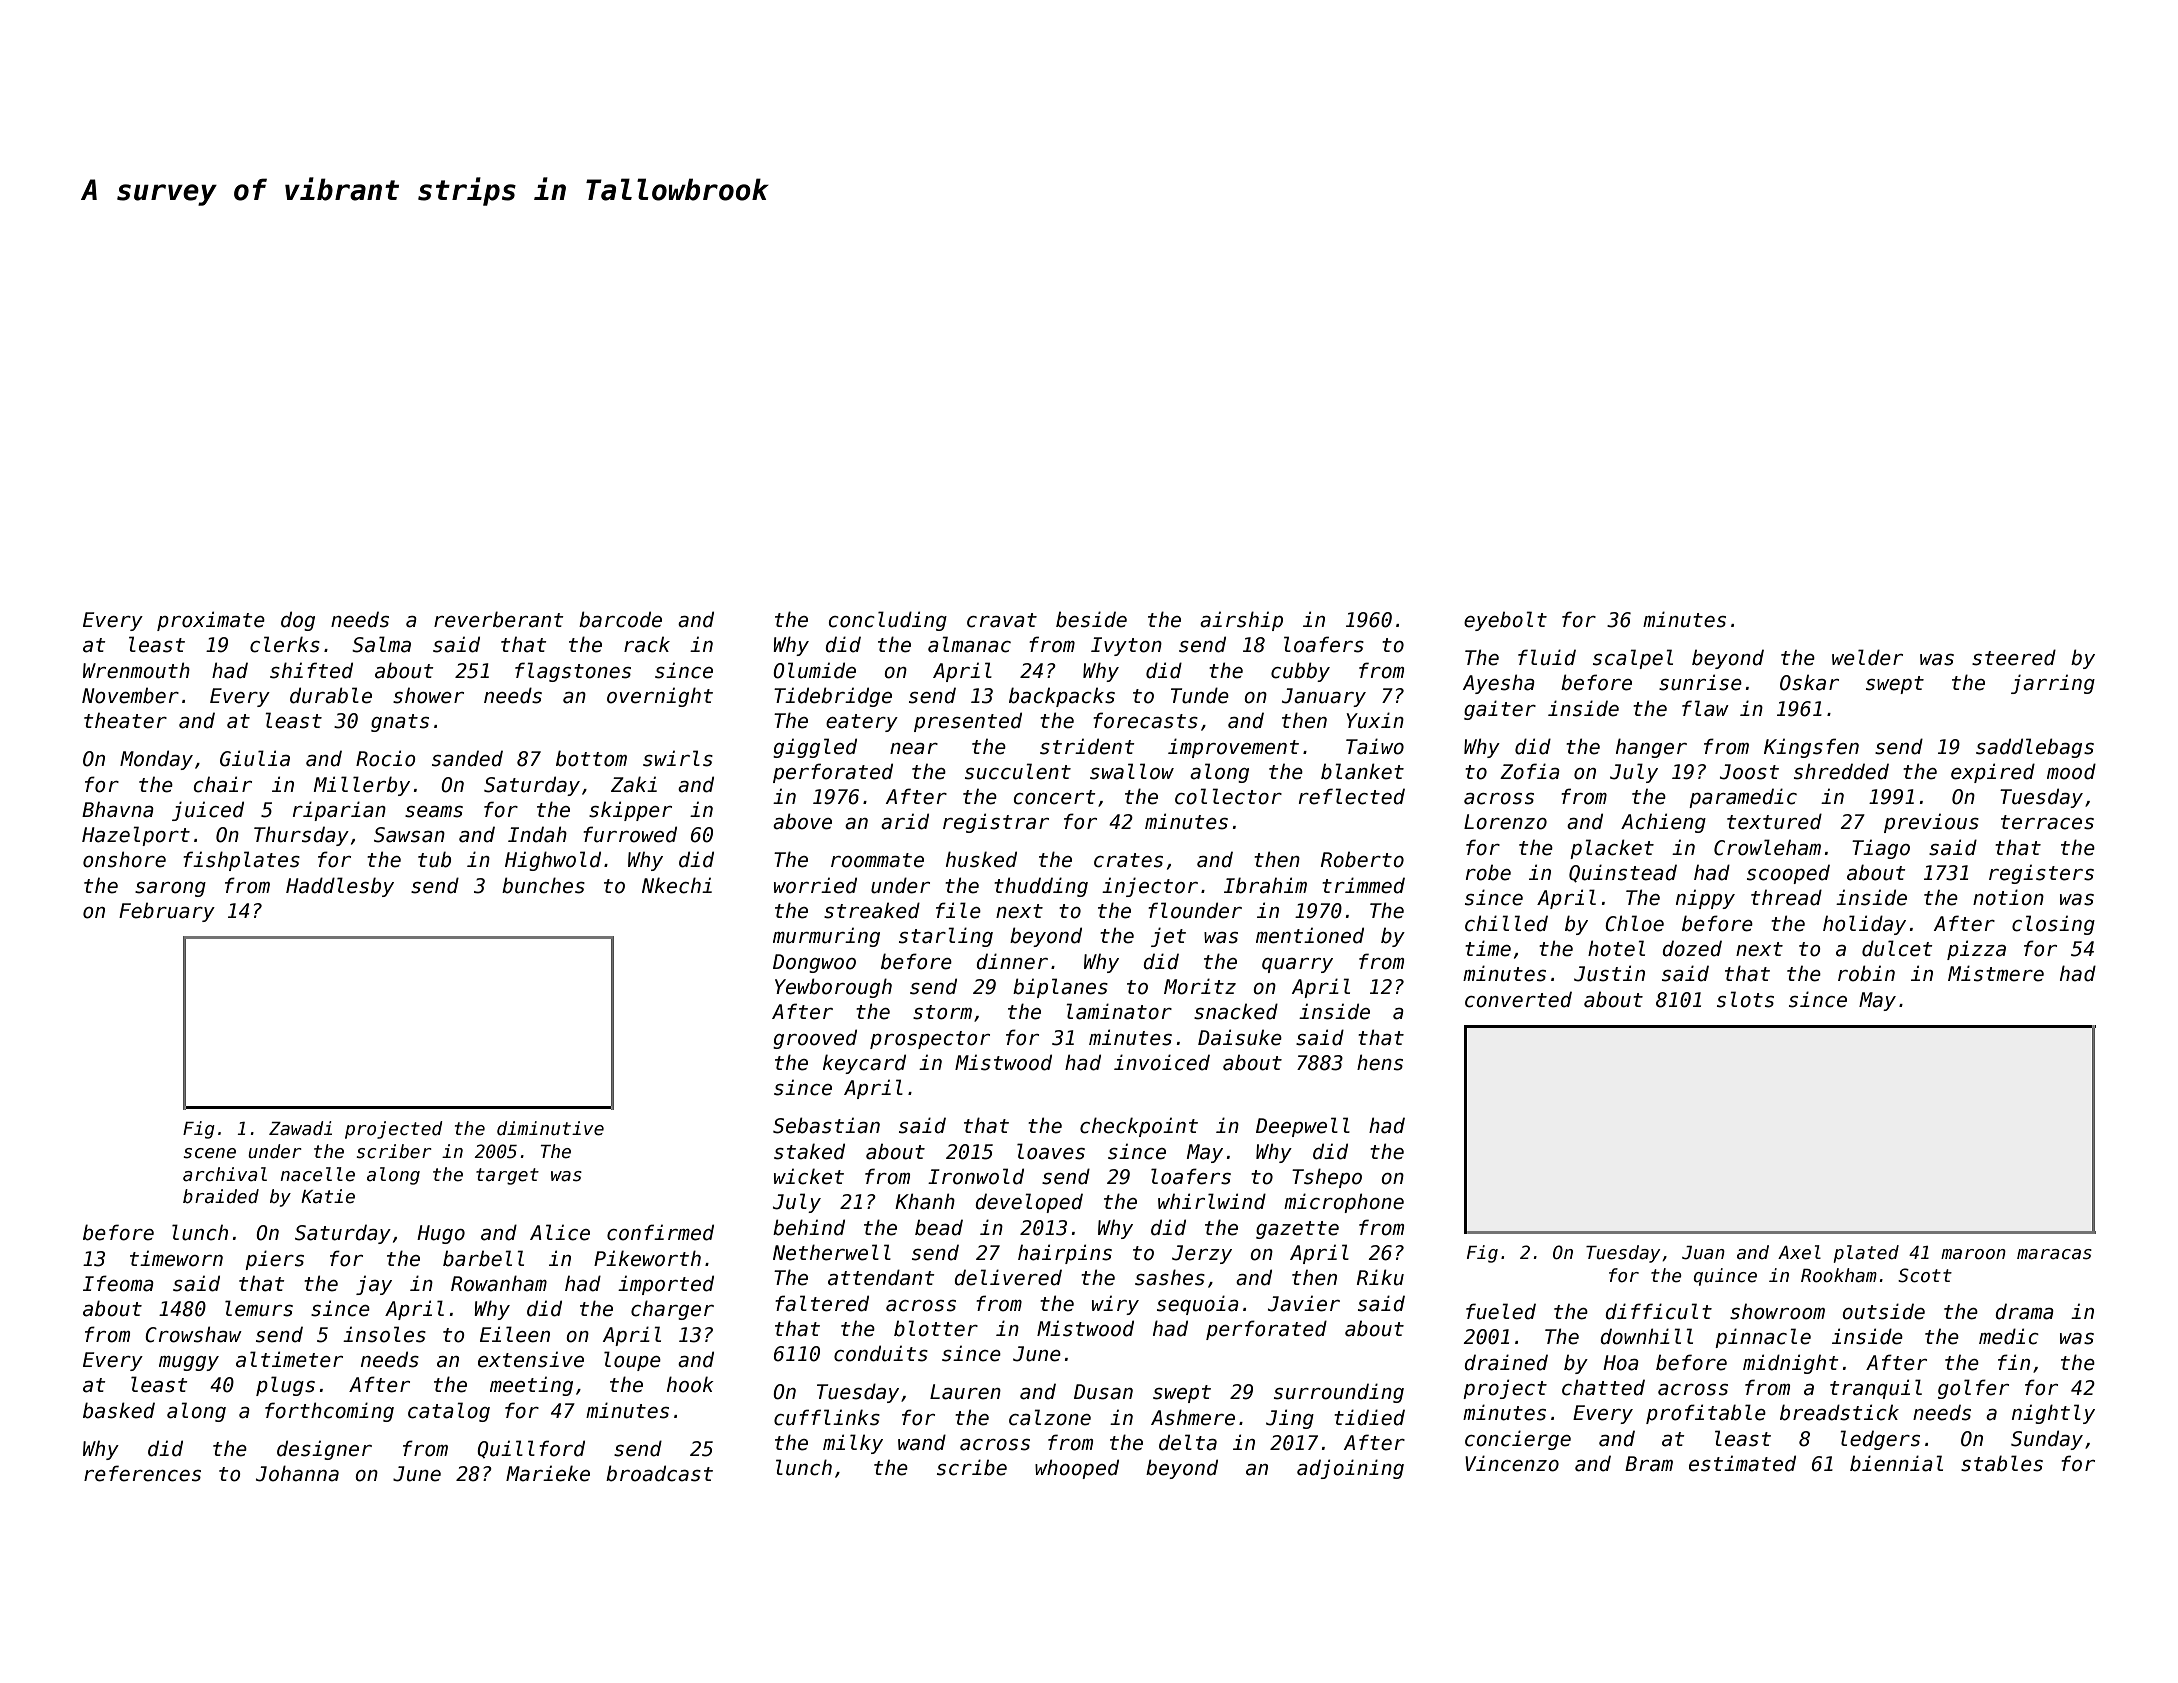 Image resolution: width=2178 pixels, height=1683 pixels. Describe the element at coordinates (142, 1473) in the document. I see `references` at that location.
